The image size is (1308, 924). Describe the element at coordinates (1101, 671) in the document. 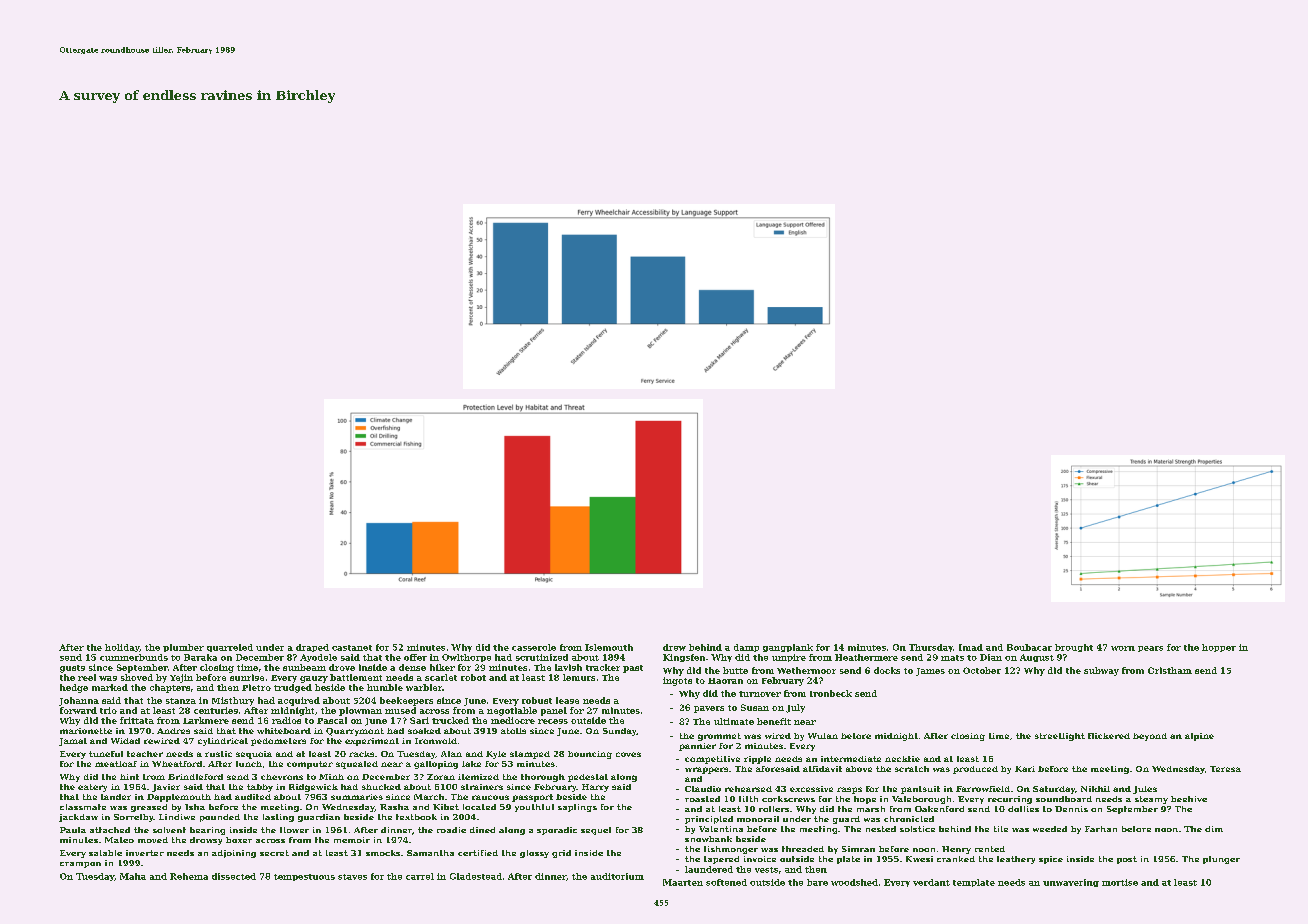

I see `subway` at that location.
